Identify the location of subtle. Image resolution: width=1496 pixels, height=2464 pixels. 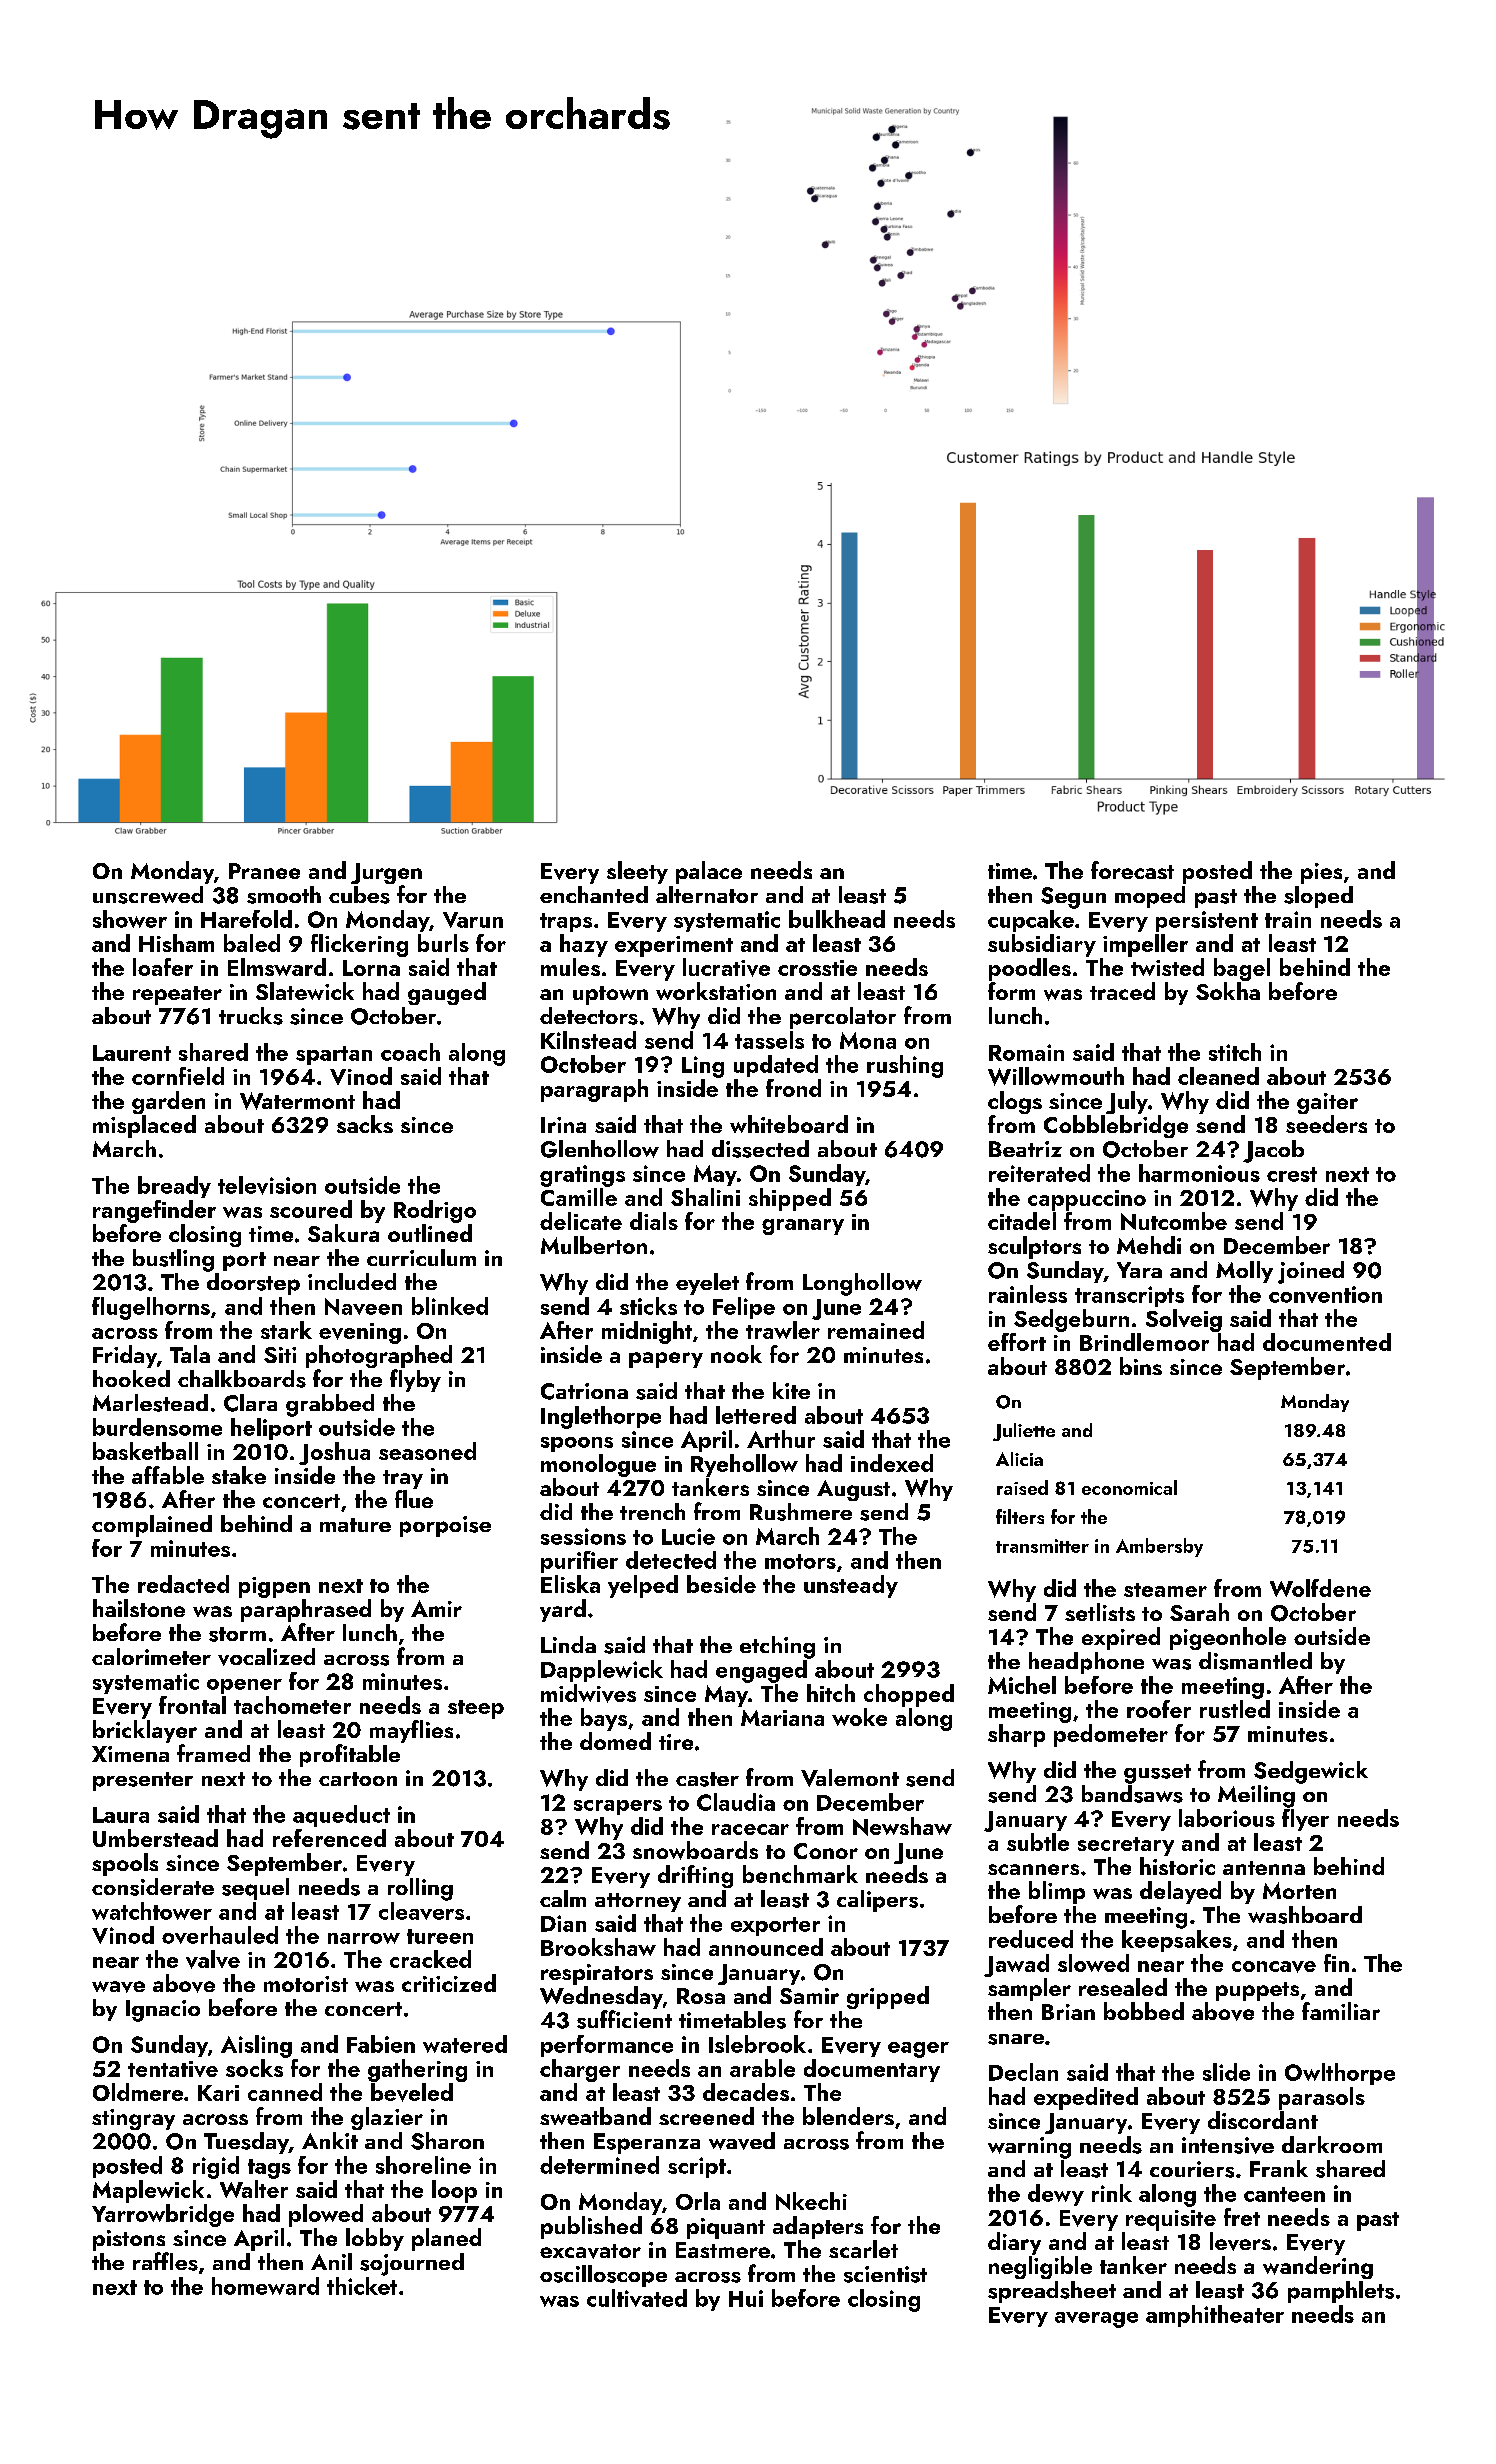
(1038, 1842).
